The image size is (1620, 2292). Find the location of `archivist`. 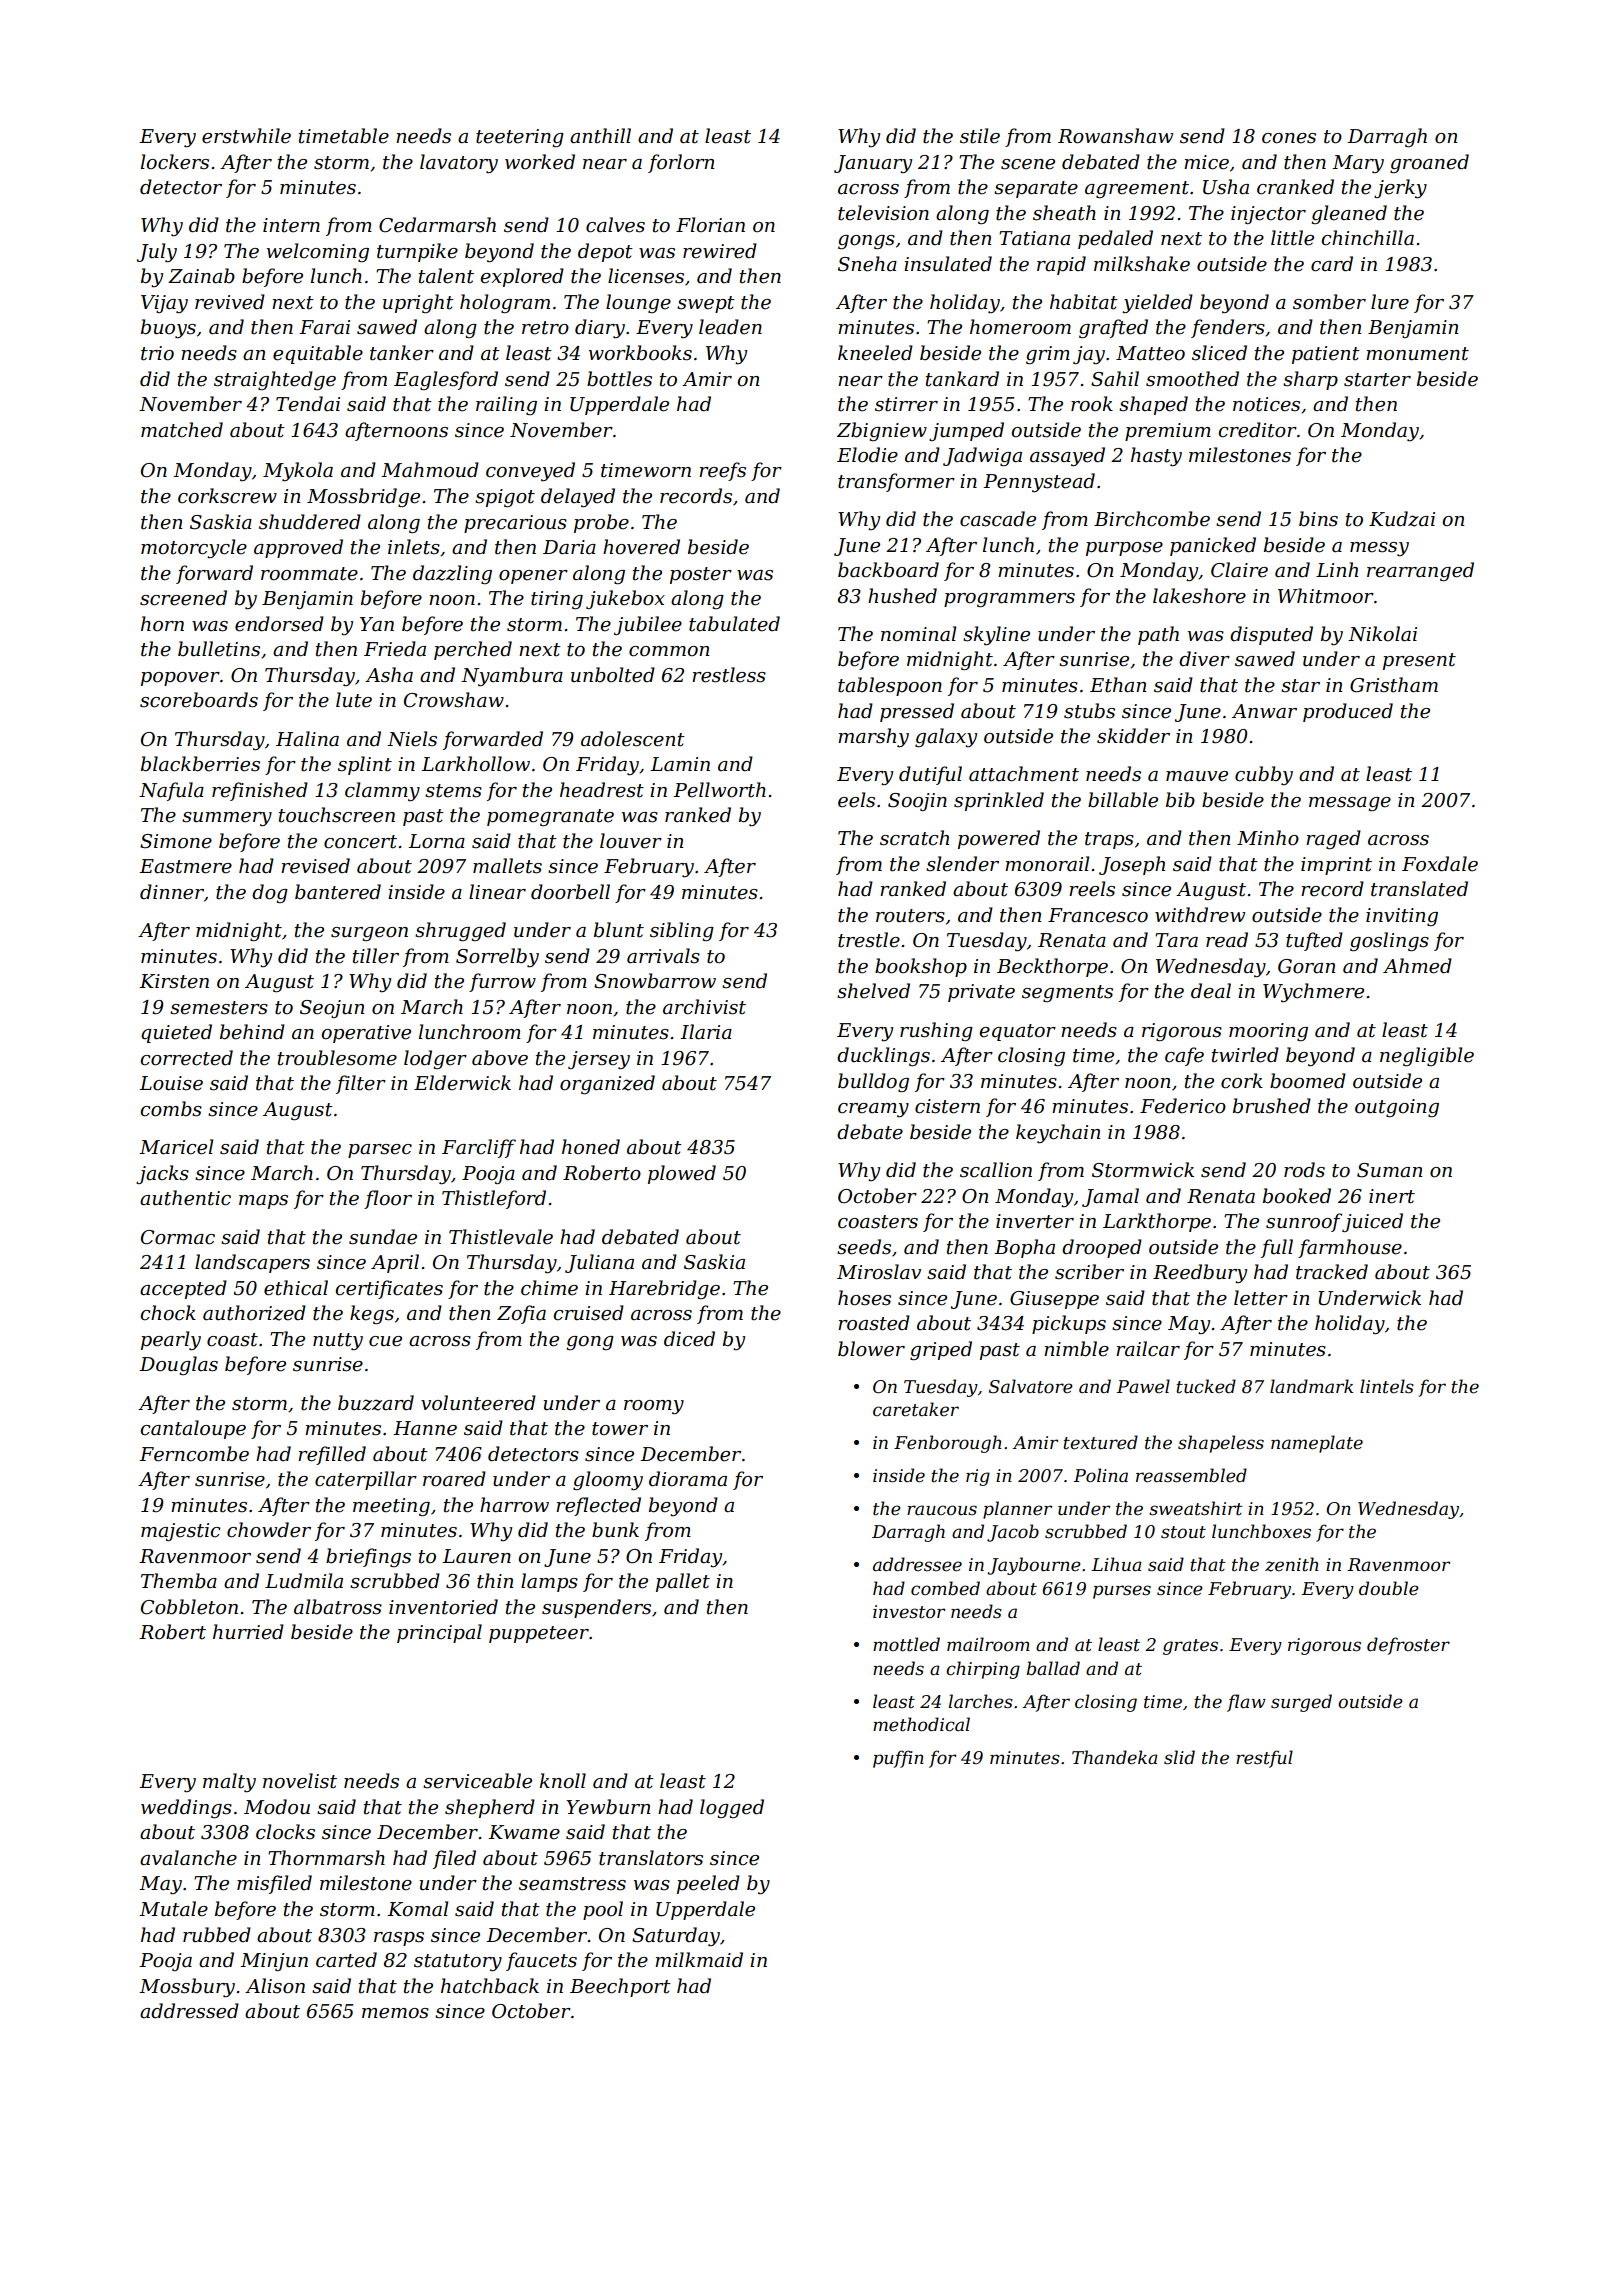

archivist is located at coordinates (704, 1007).
